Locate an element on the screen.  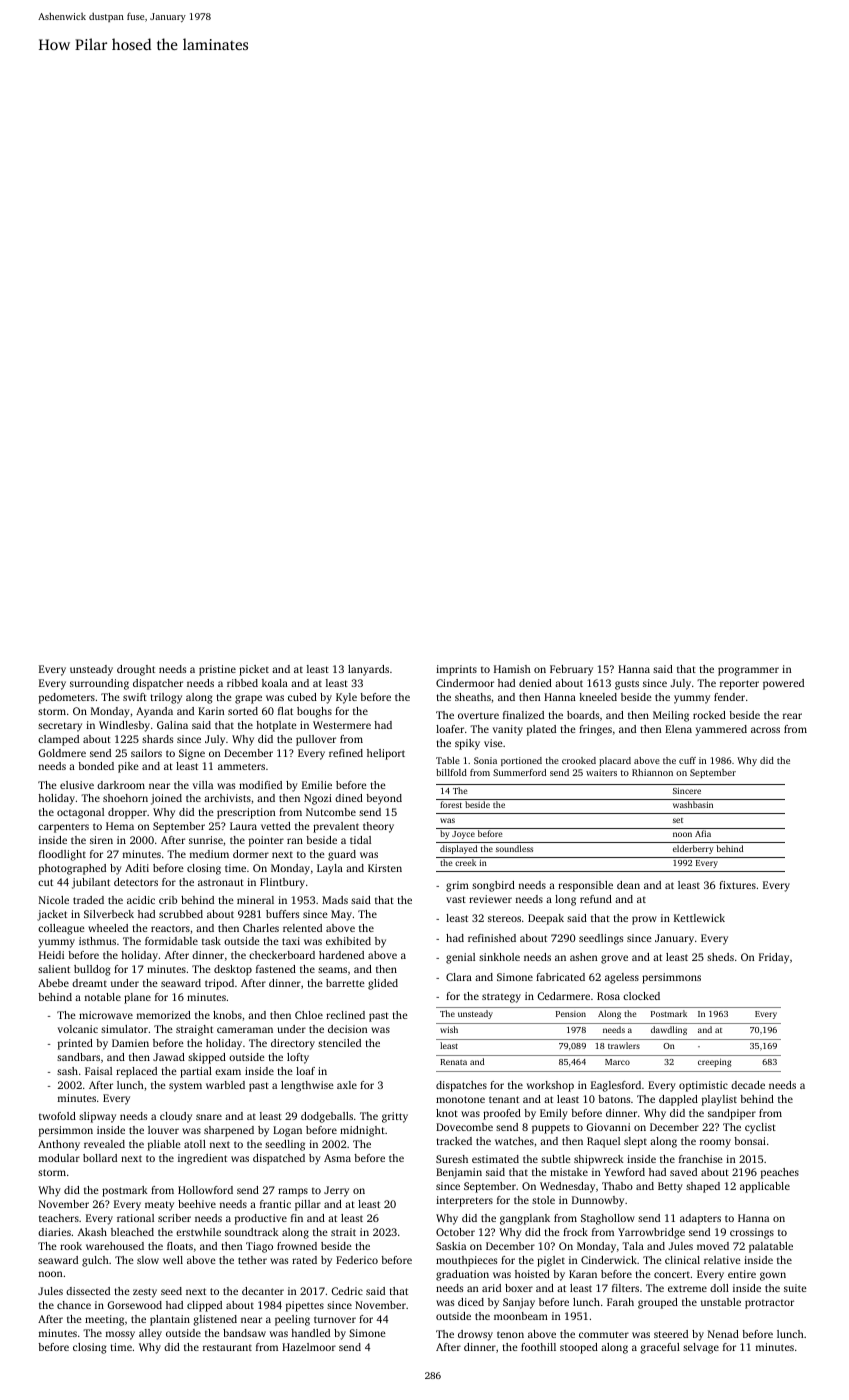
glided is located at coordinates (383, 984).
